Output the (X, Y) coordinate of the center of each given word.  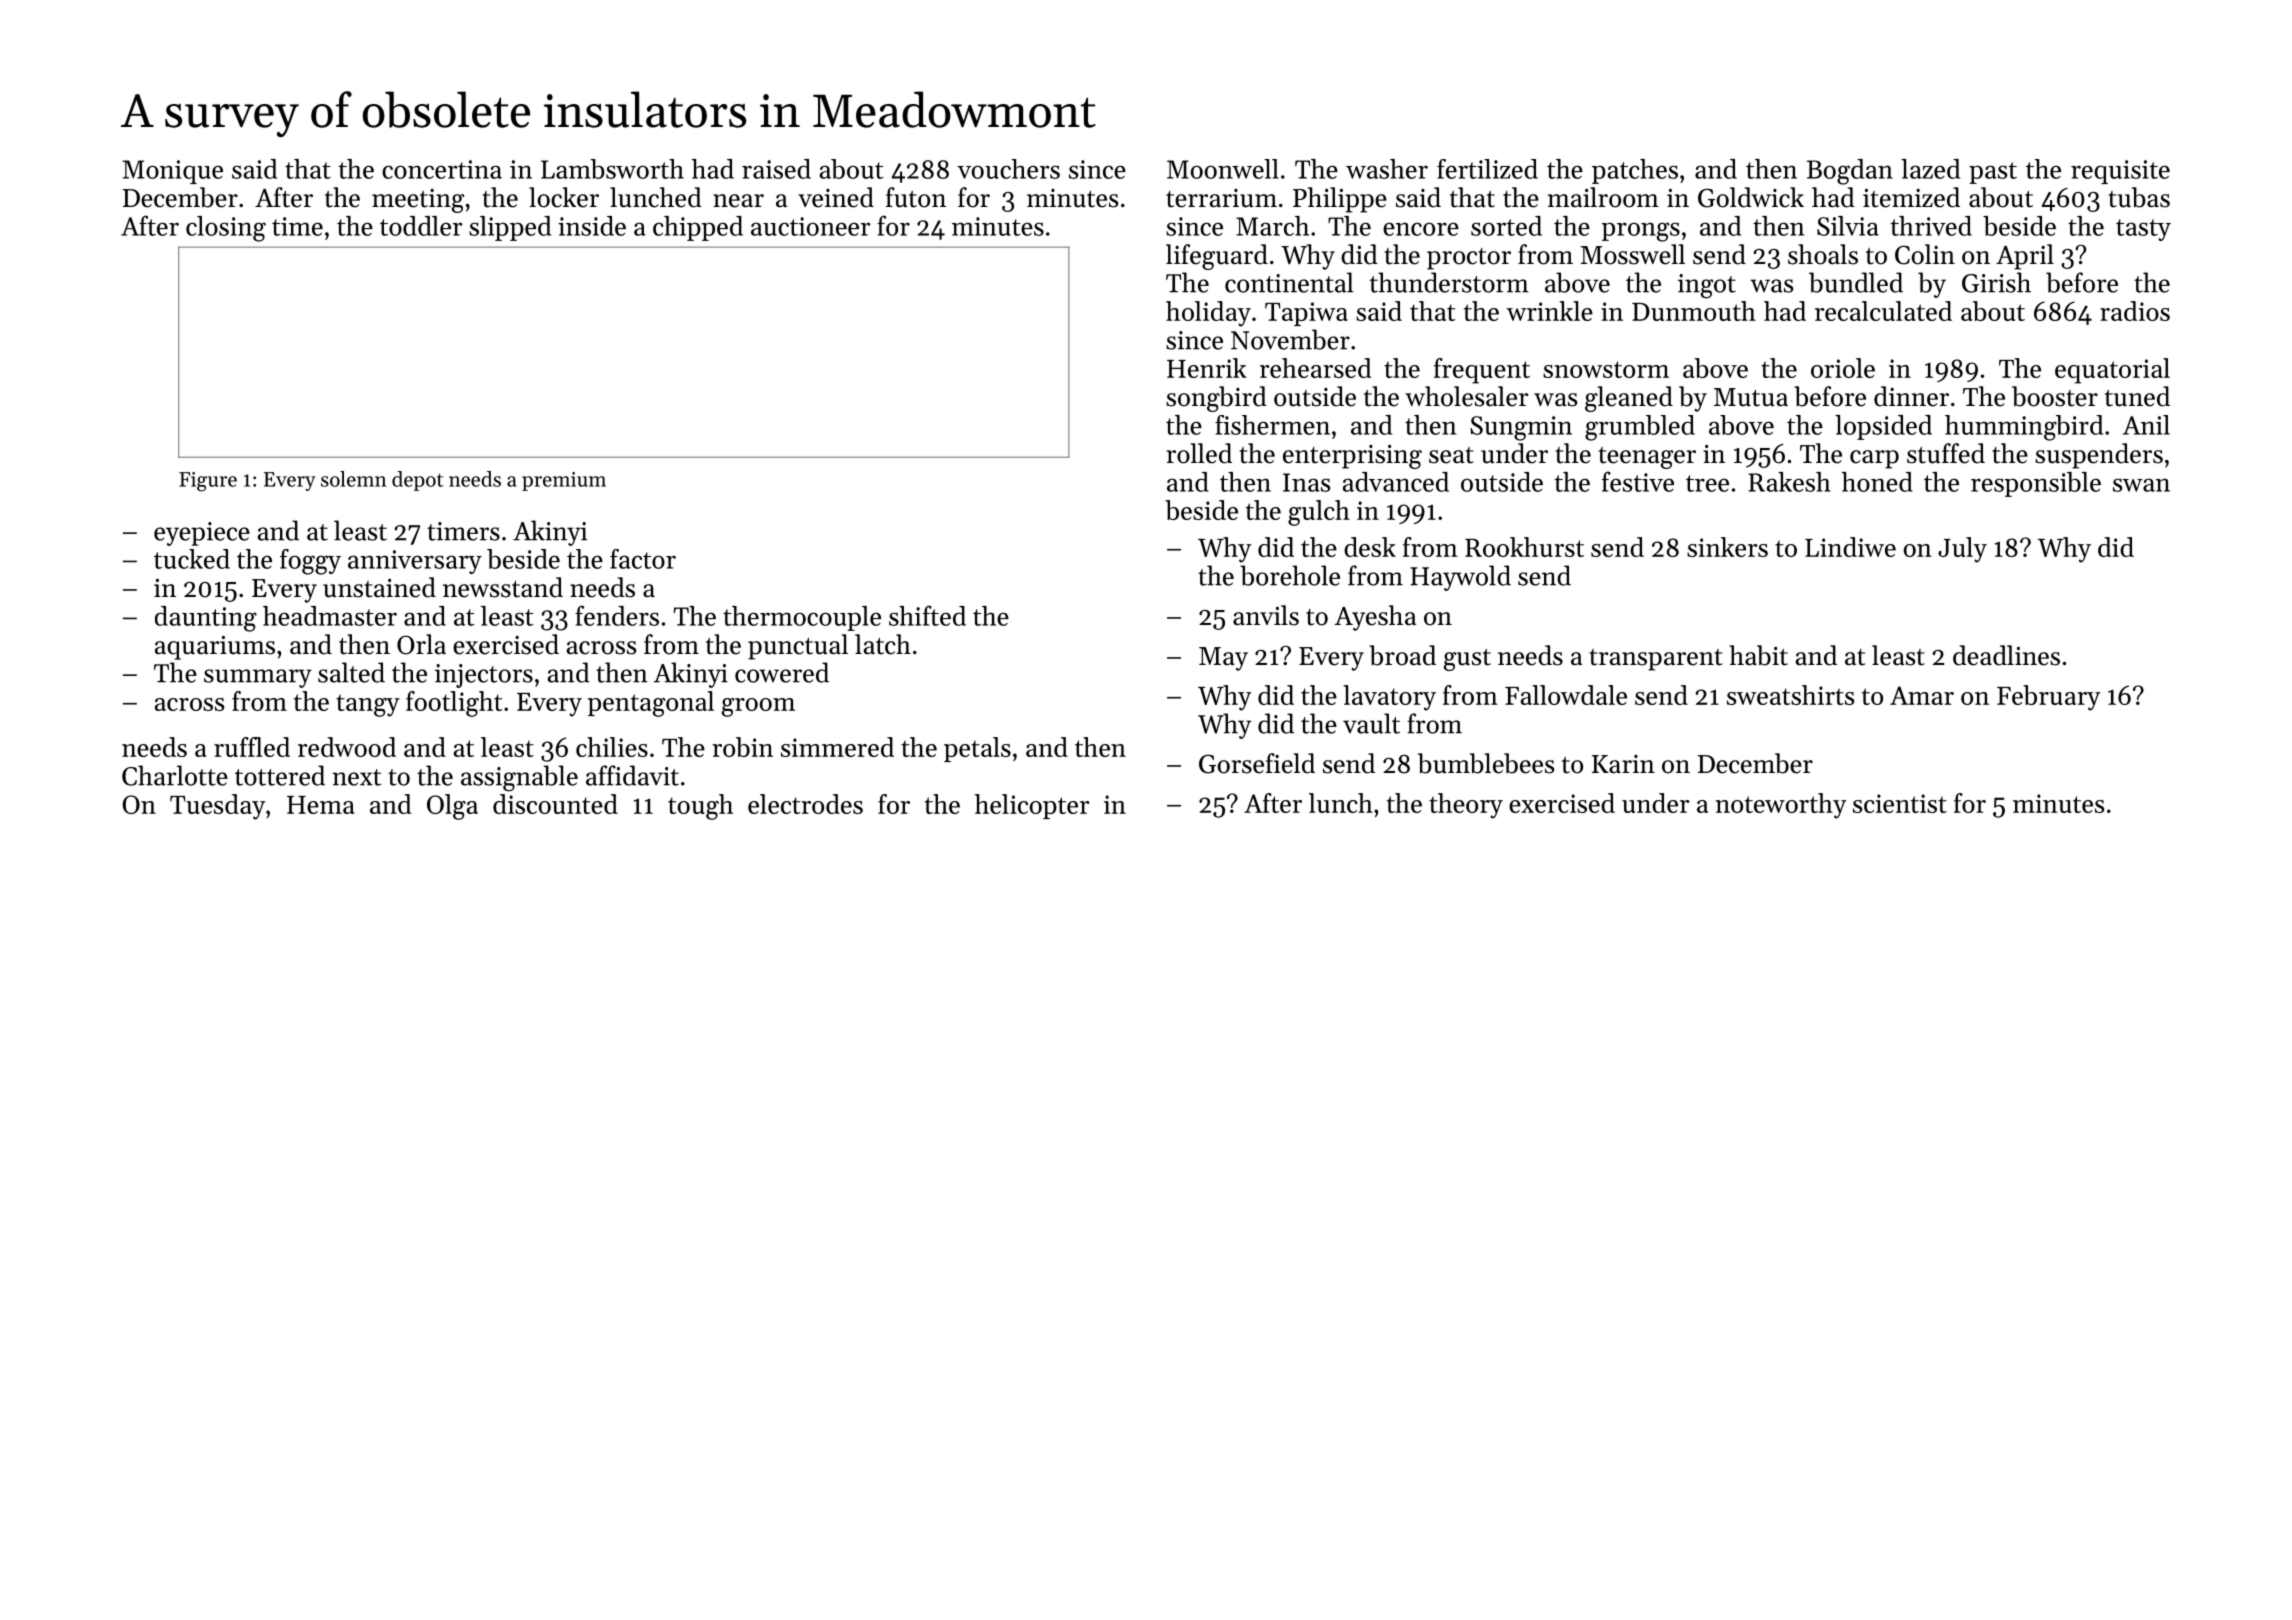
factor (643, 559)
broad (1402, 655)
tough (700, 807)
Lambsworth (612, 169)
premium (564, 481)
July (1962, 550)
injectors (484, 676)
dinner (1911, 396)
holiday (1208, 314)
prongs (1641, 232)
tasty (2143, 230)
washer (1387, 169)
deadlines (2006, 655)
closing (226, 229)
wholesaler (1466, 396)
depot (417, 481)
